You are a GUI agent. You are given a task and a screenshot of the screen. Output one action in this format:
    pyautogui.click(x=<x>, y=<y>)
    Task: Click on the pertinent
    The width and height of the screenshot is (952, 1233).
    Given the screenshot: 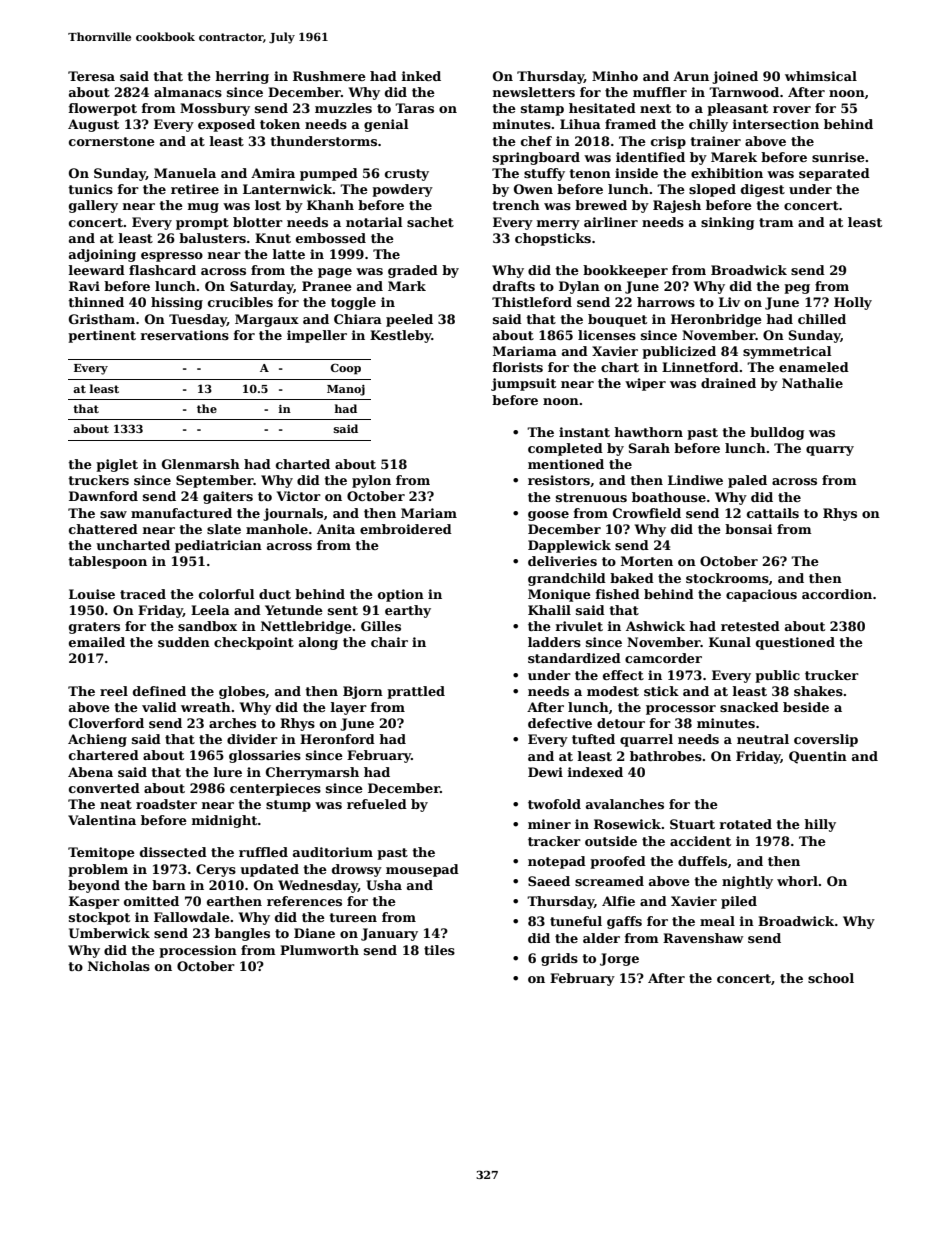 What is the action you would take?
    pyautogui.click(x=102, y=336)
